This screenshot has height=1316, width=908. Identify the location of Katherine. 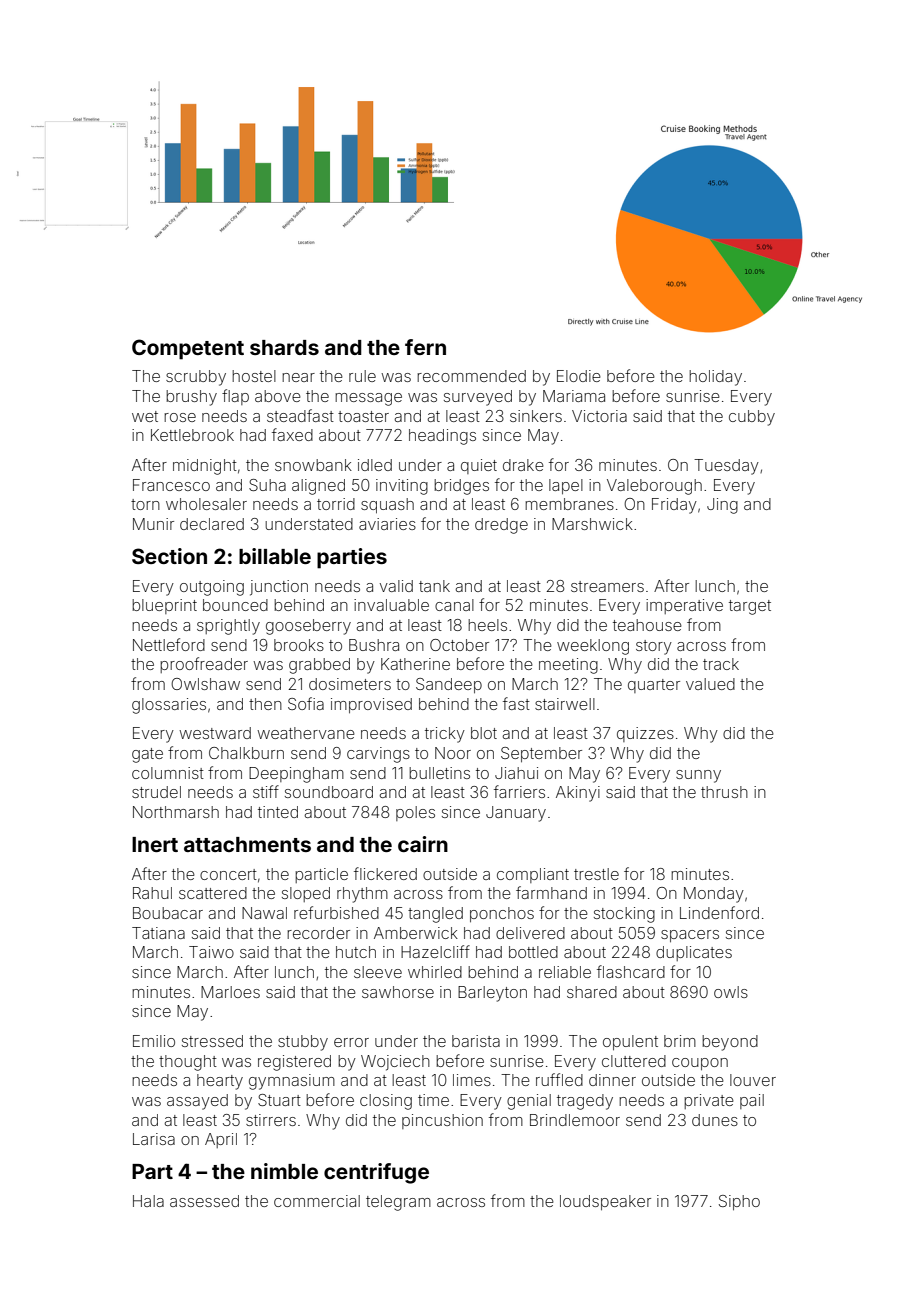
(415, 664).
